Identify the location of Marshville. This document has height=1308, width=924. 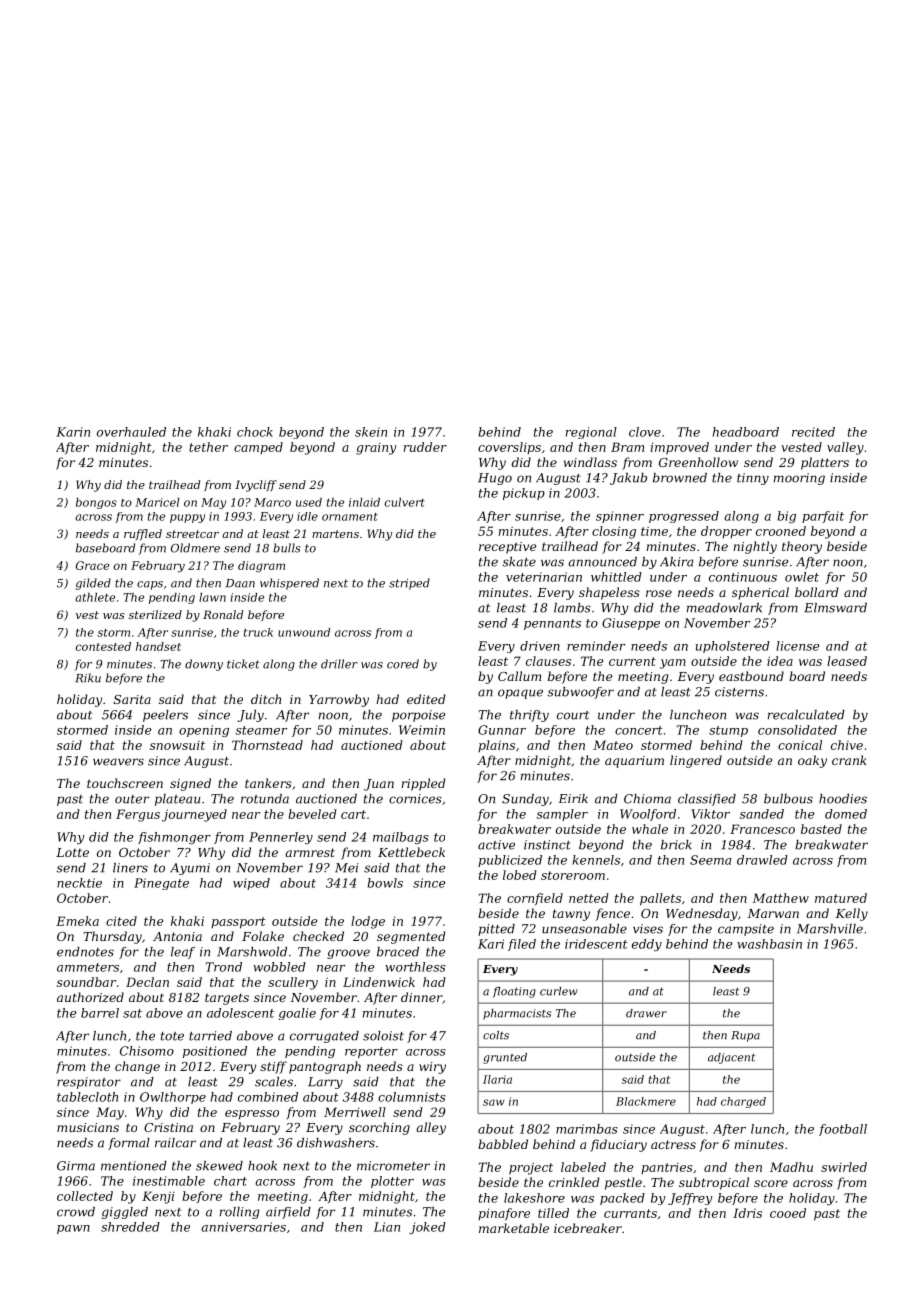
(830, 929).
